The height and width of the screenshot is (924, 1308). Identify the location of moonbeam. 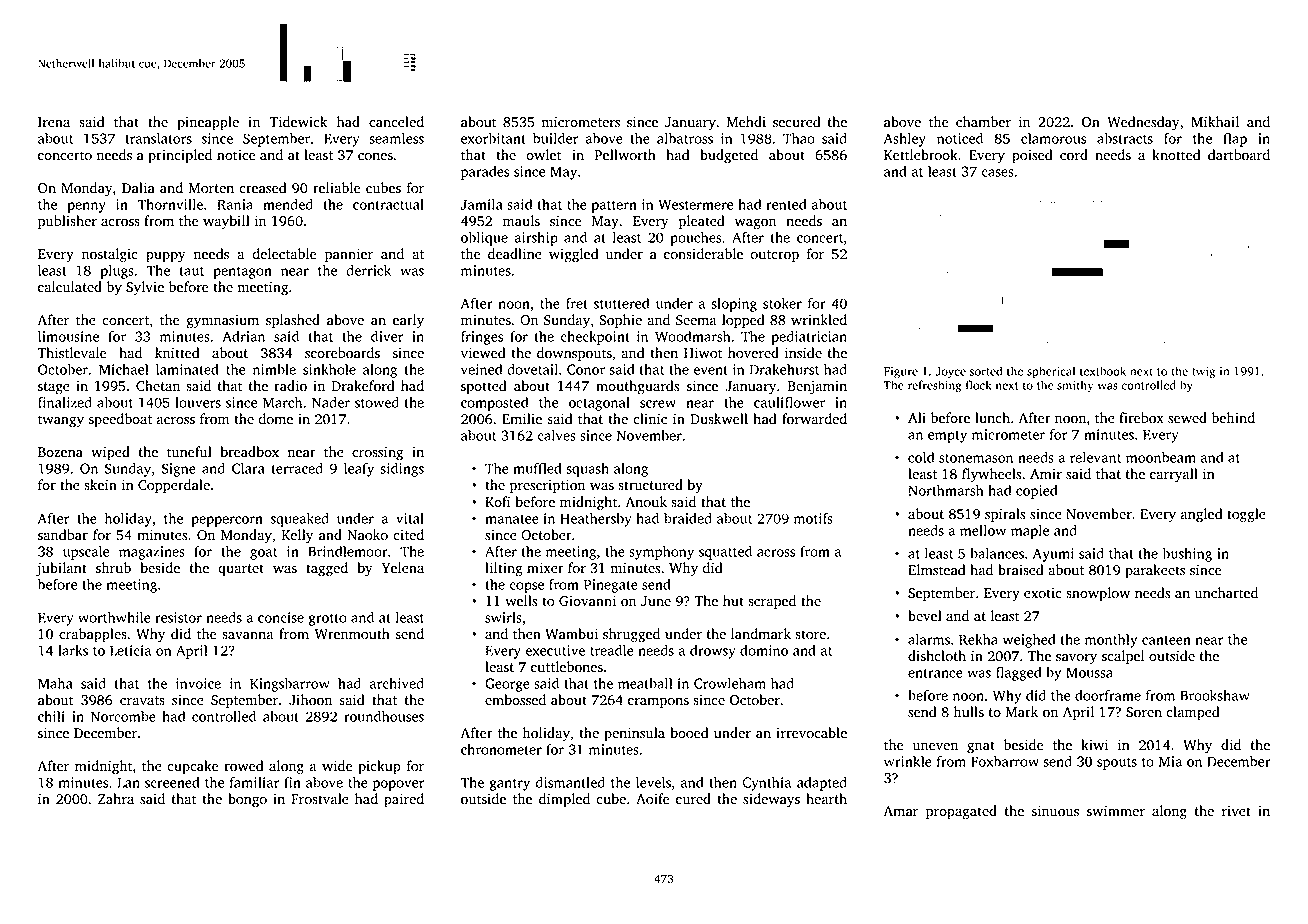
(1161, 457).
